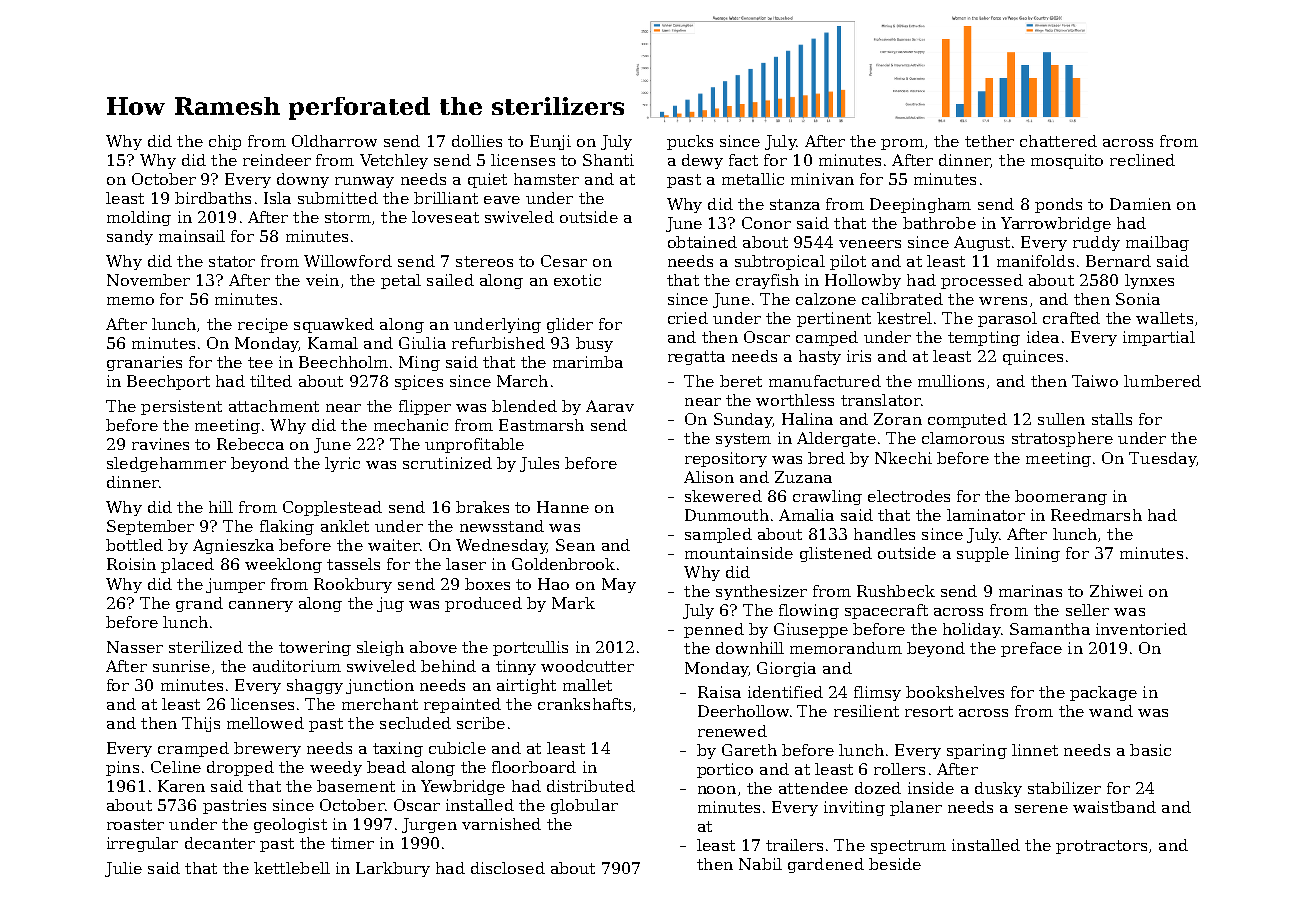 This image has width=1308, height=924. What do you see at coordinates (1157, 243) in the image?
I see `mailbag` at bounding box center [1157, 243].
